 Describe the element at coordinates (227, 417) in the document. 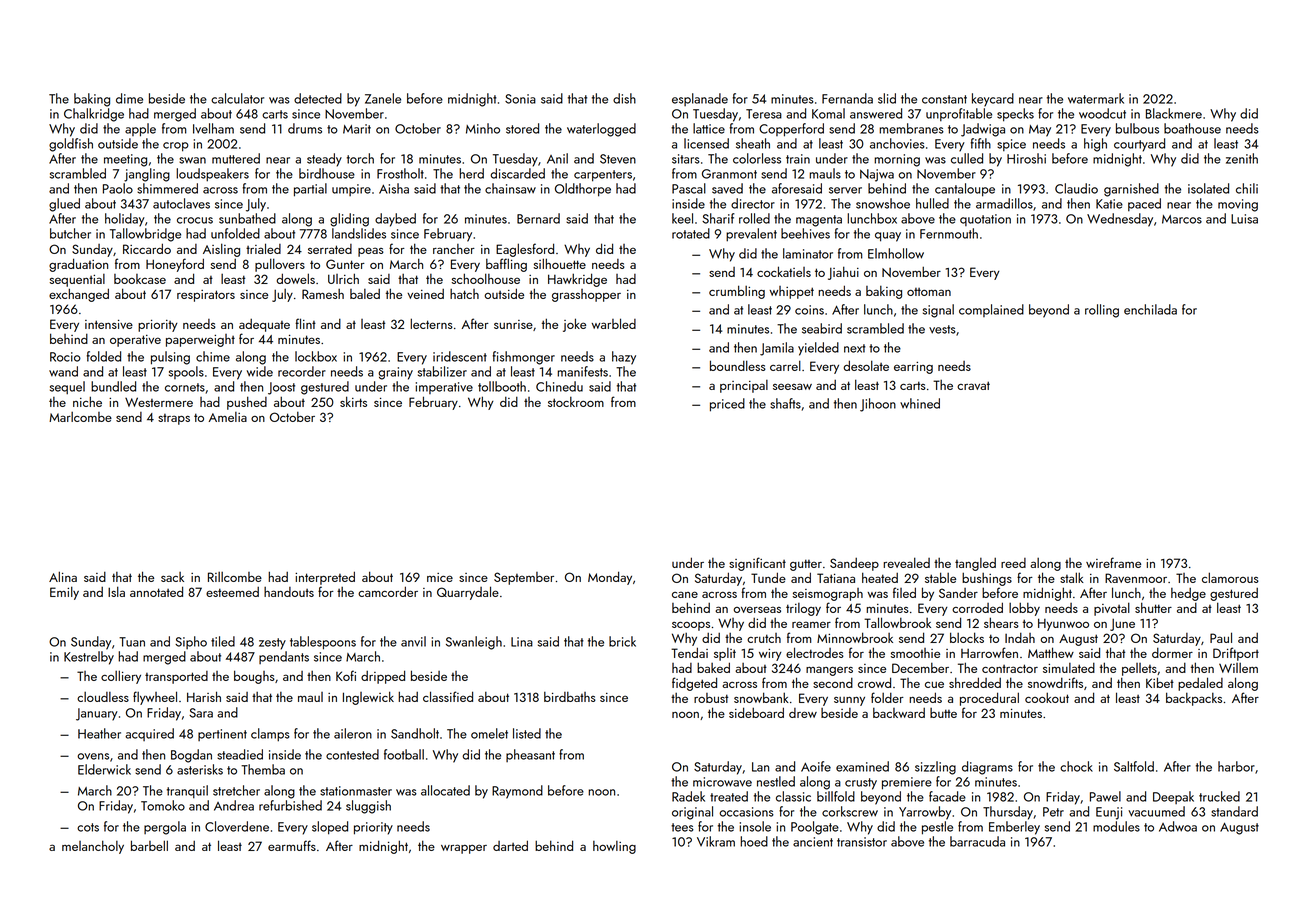

I see `Amelia` at that location.
